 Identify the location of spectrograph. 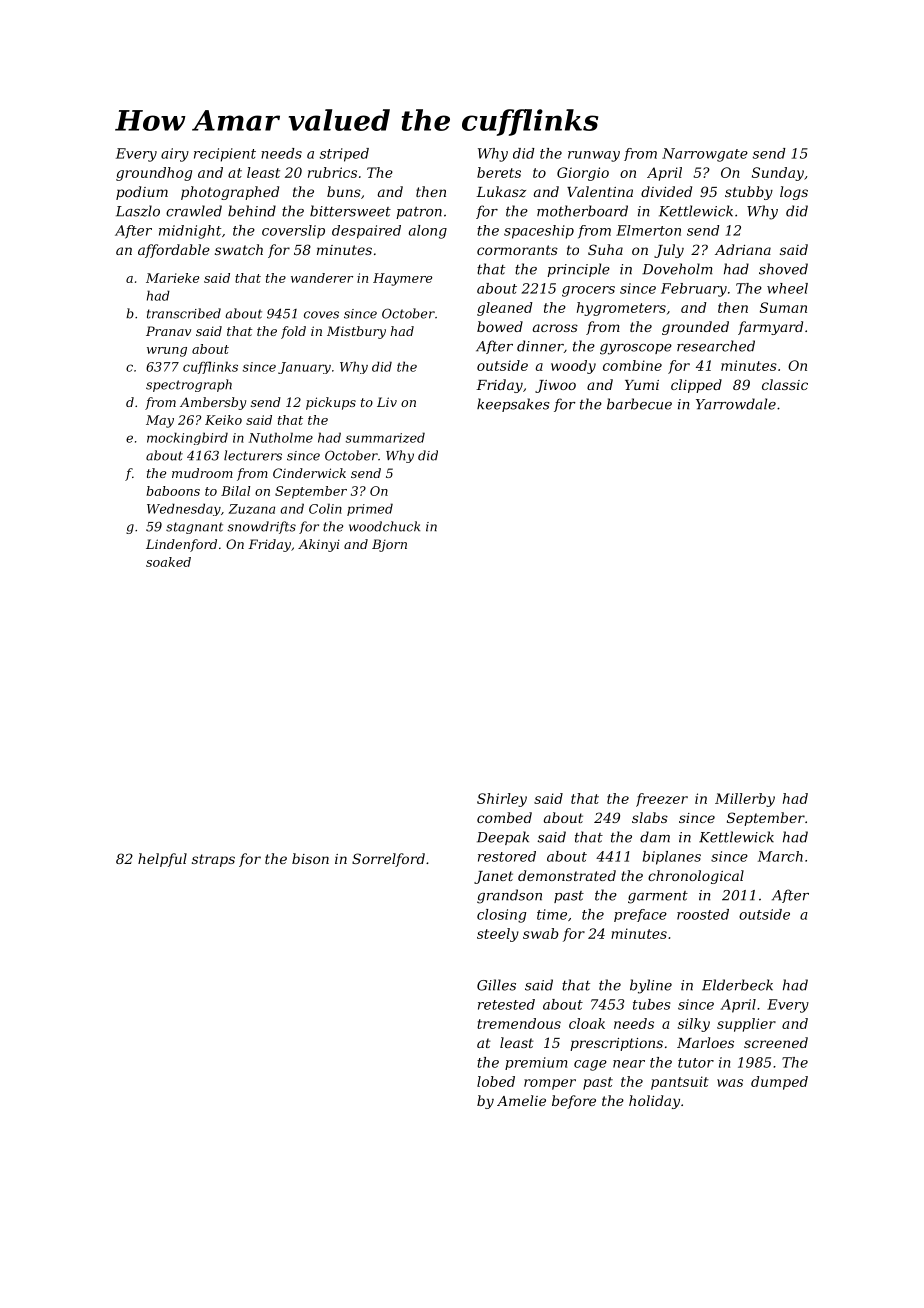
(189, 385).
